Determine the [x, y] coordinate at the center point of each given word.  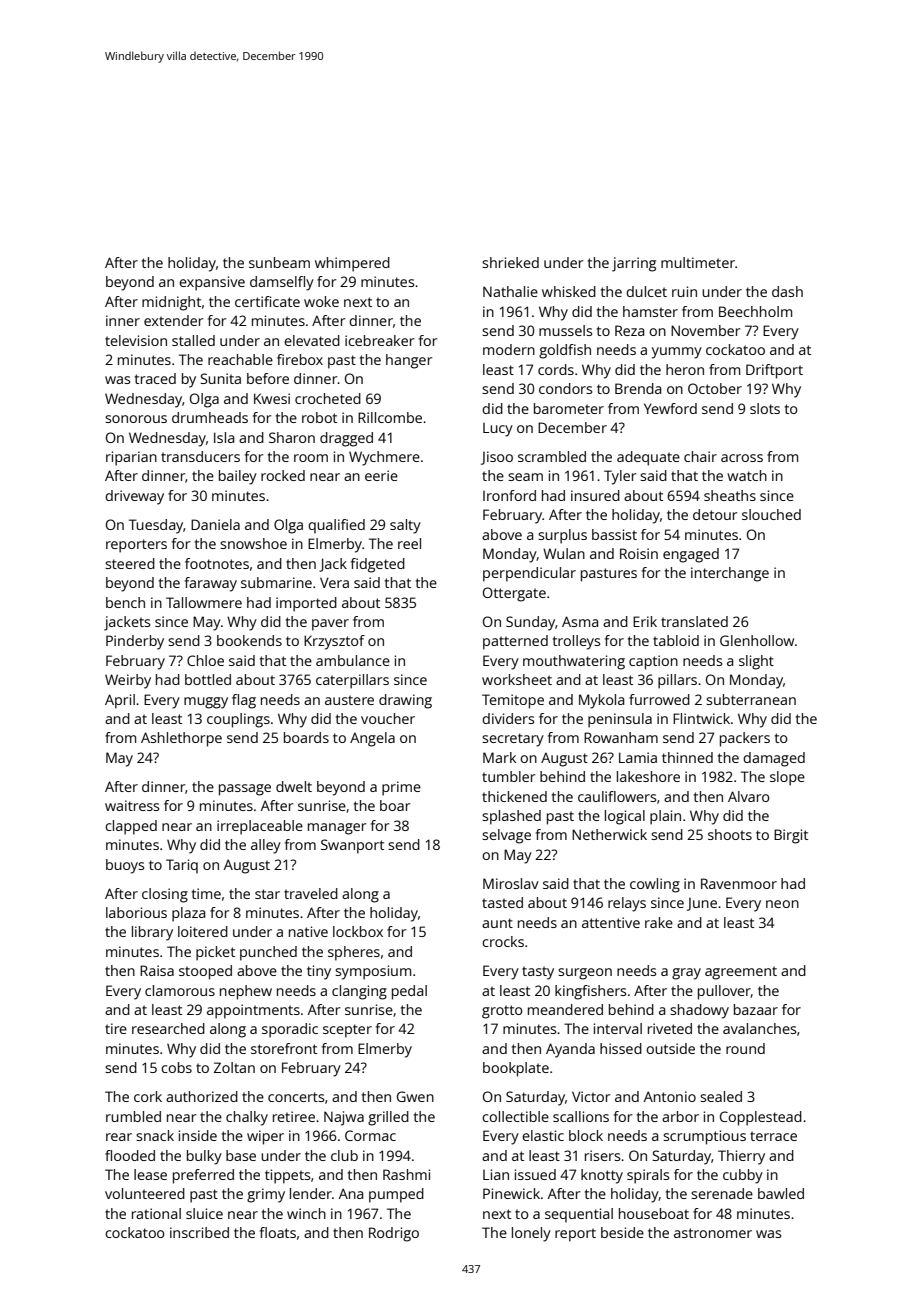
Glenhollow [757, 640]
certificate [267, 301]
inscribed [199, 1232]
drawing [405, 701]
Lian [496, 1174]
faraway [211, 584]
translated [694, 621]
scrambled [552, 456]
